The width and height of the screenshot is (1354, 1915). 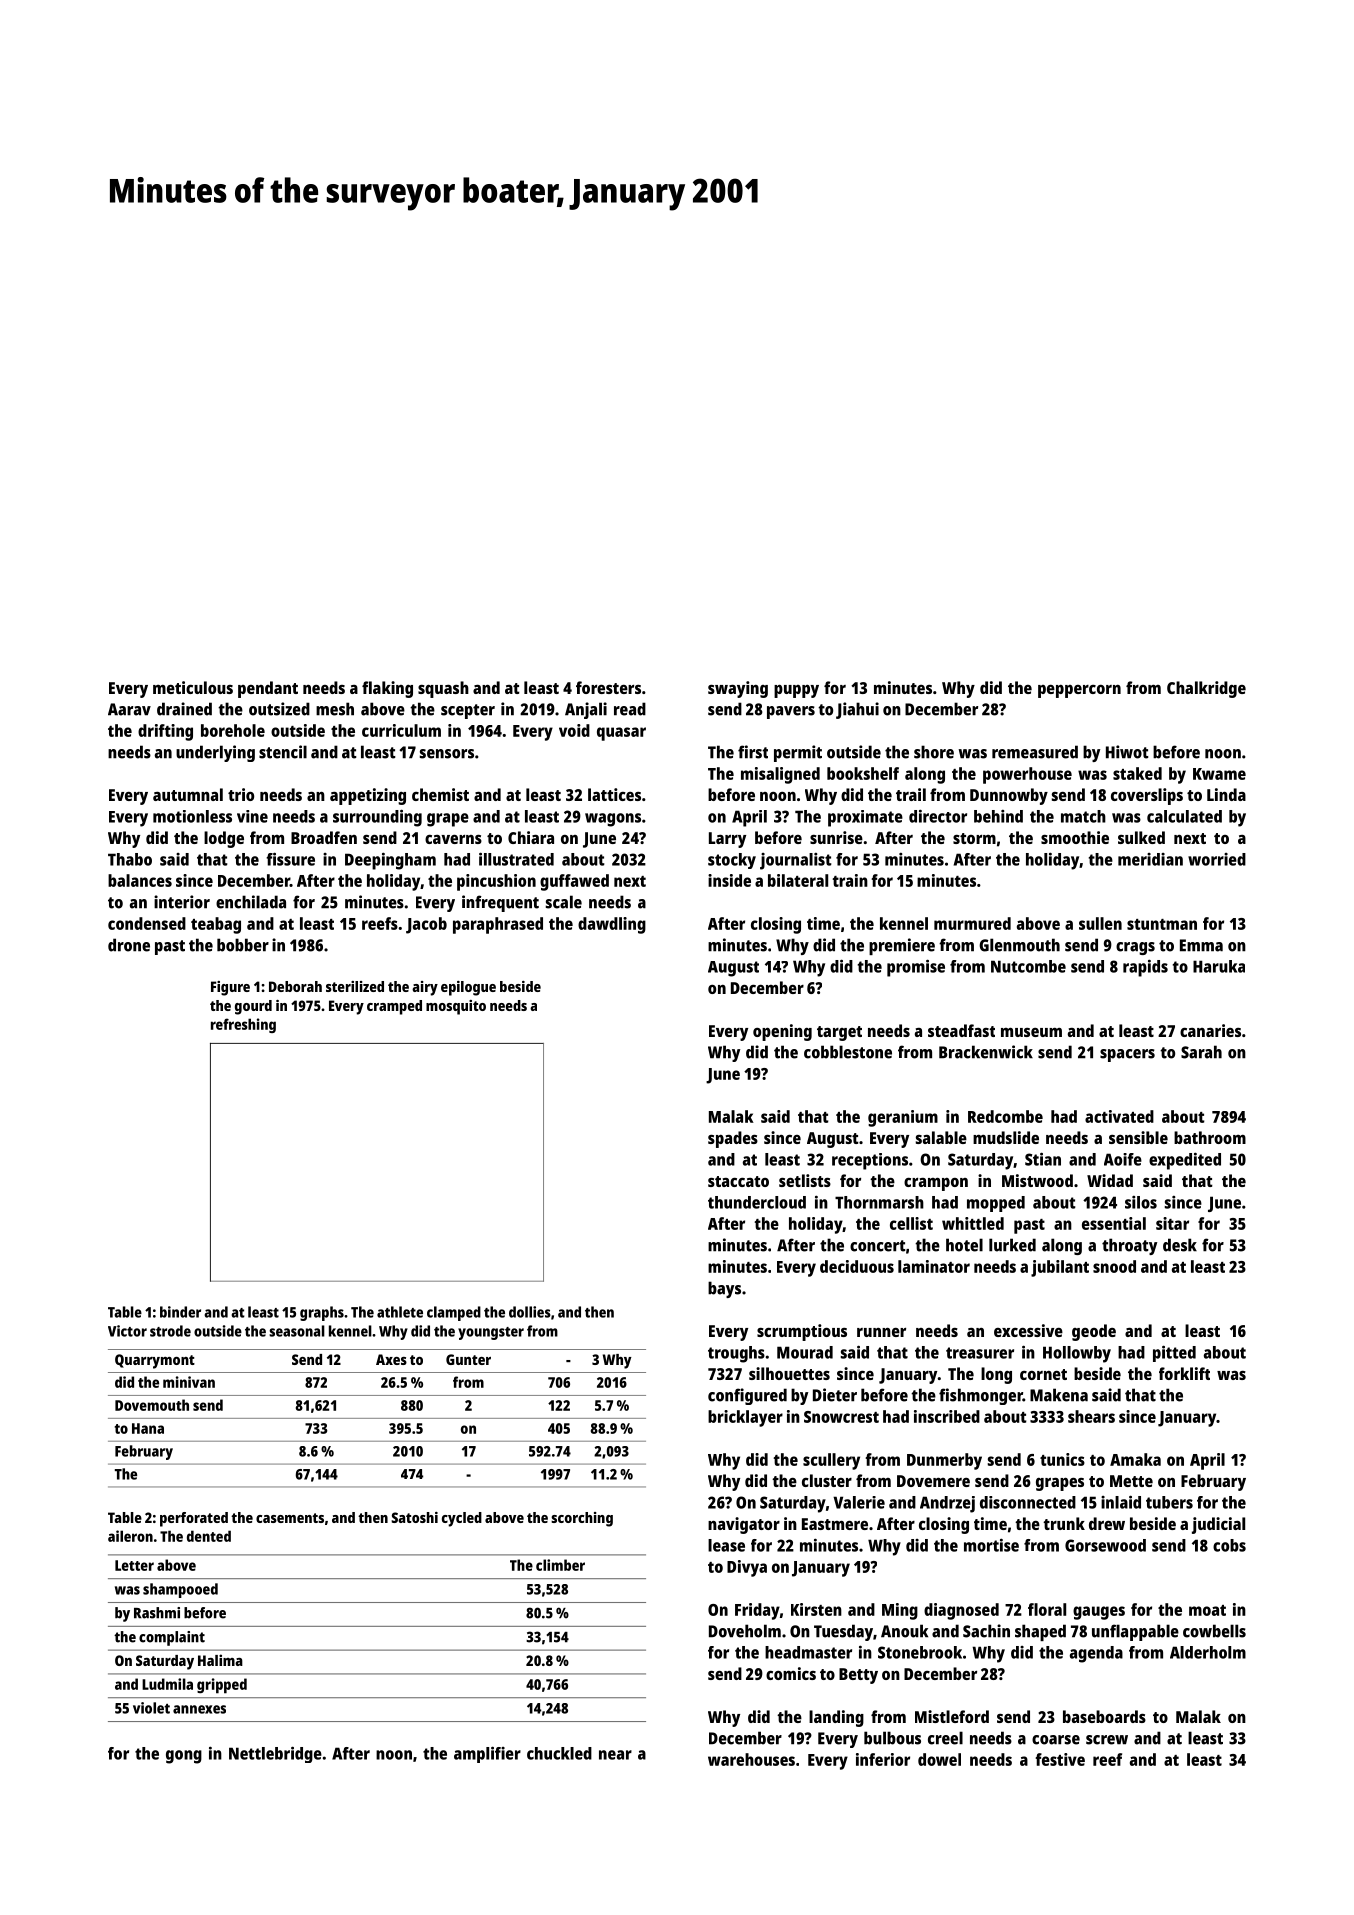 I want to click on inferior, so click(x=883, y=1759).
